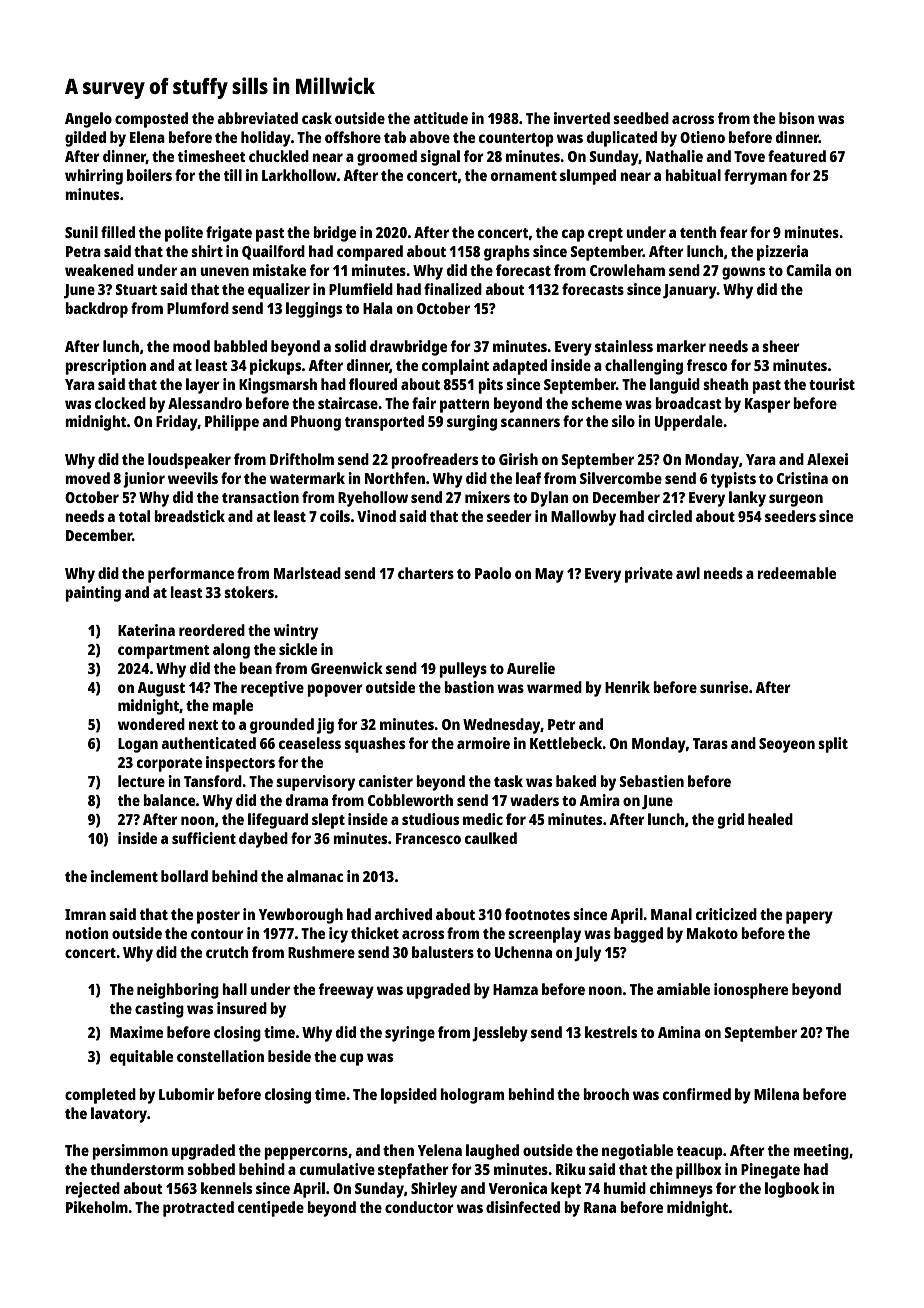 The image size is (924, 1308). What do you see at coordinates (105, 367) in the screenshot?
I see `prescription` at bounding box center [105, 367].
